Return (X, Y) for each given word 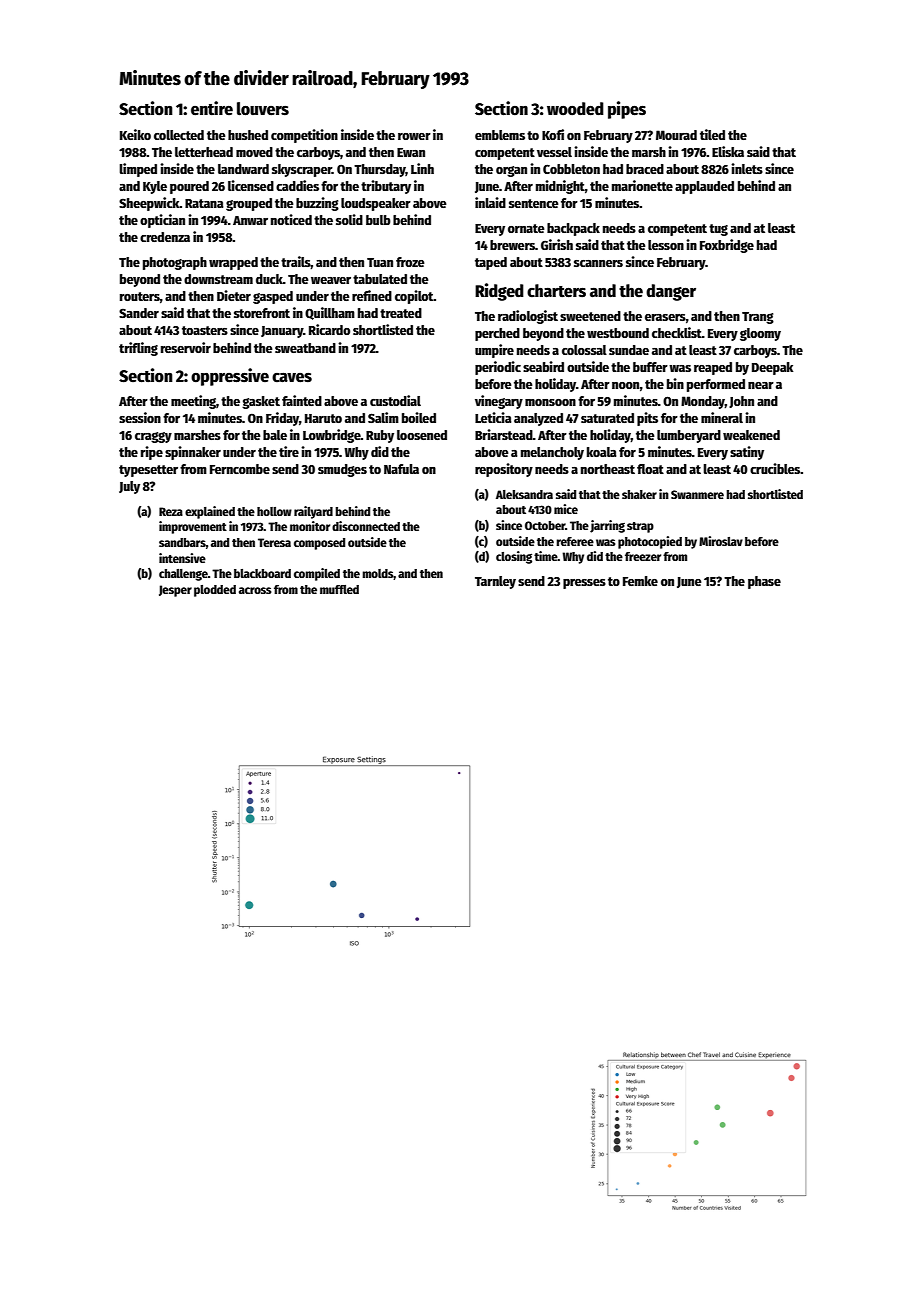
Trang (758, 318)
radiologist (528, 317)
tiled (712, 134)
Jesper (175, 591)
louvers (263, 109)
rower (414, 136)
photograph (175, 263)
